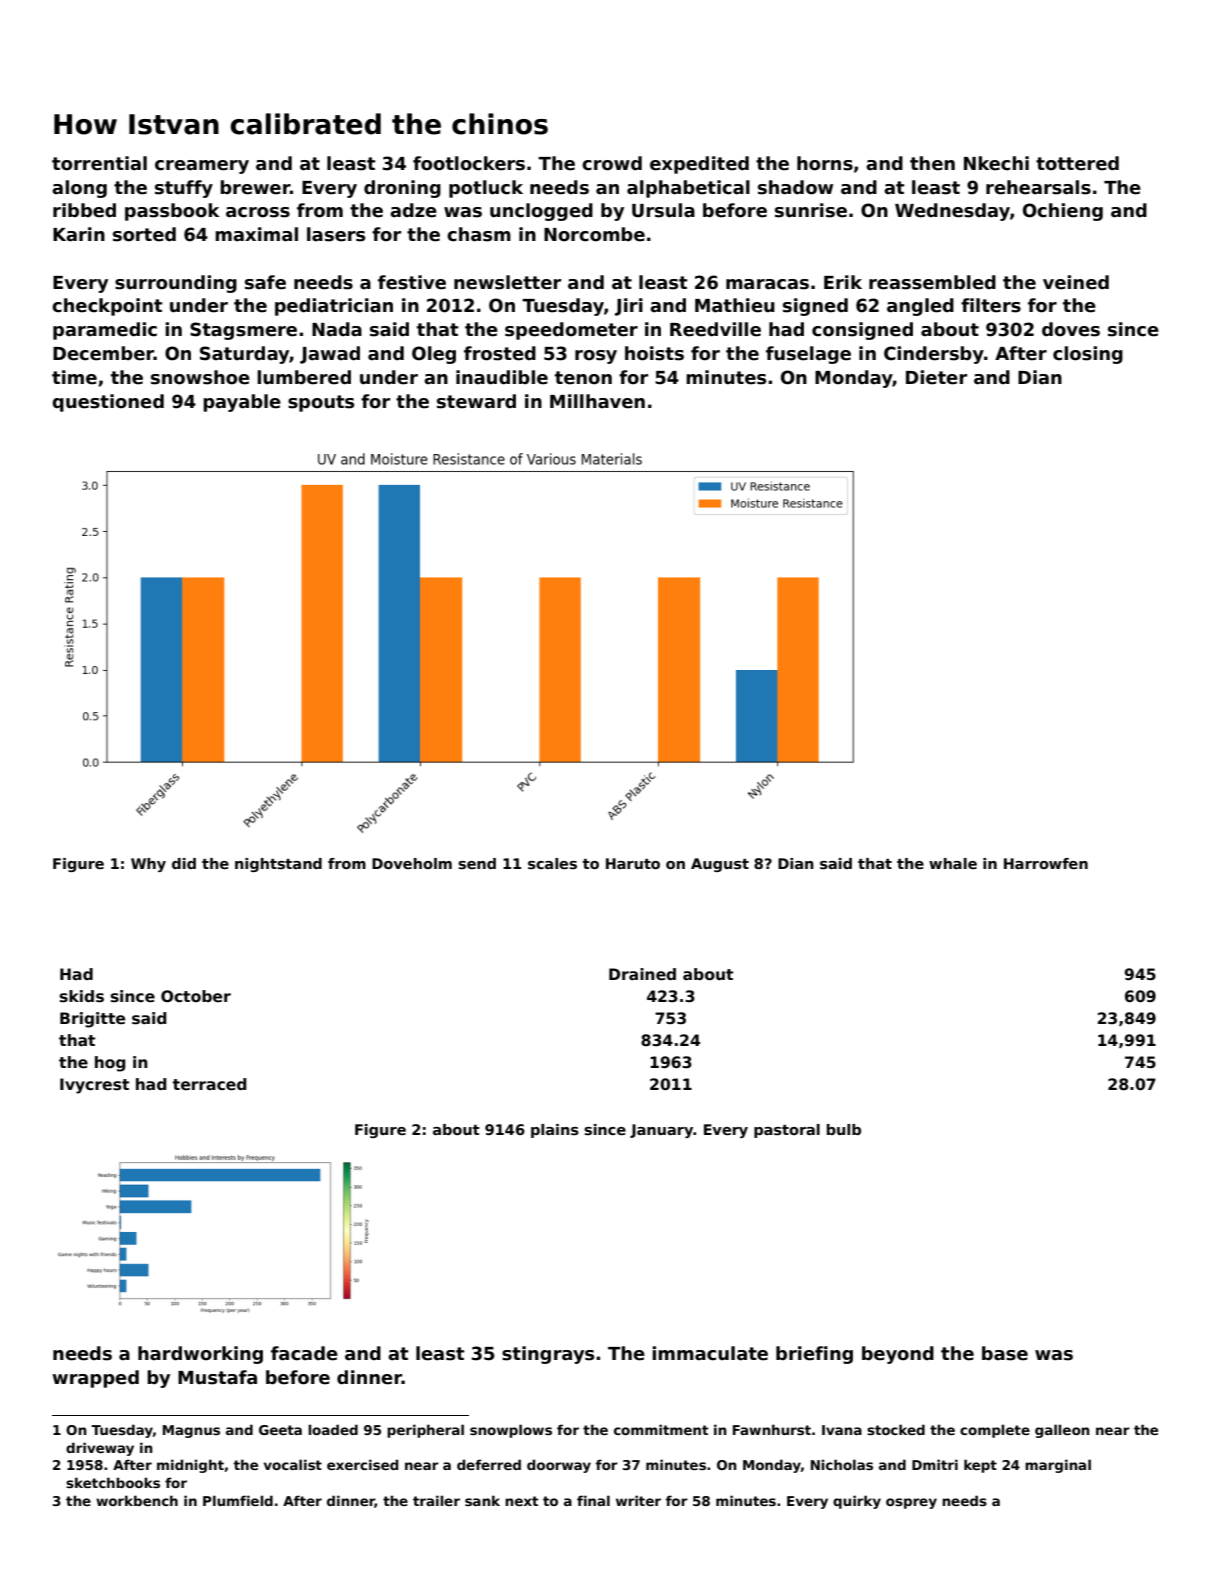 This screenshot has width=1216, height=1574. Describe the element at coordinates (633, 863) in the screenshot. I see `Haruto` at that location.
